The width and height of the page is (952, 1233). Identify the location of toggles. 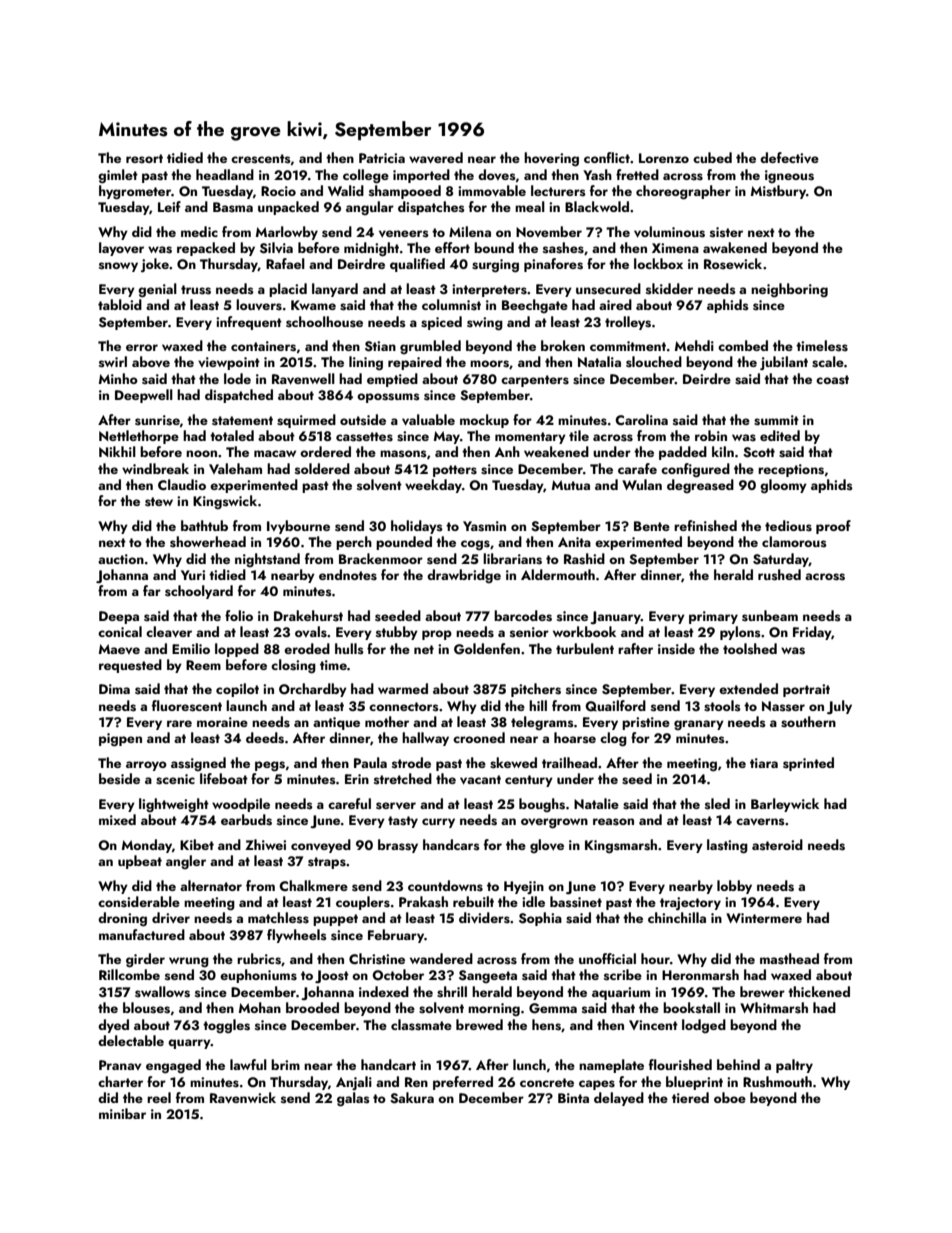
(226, 1026).
